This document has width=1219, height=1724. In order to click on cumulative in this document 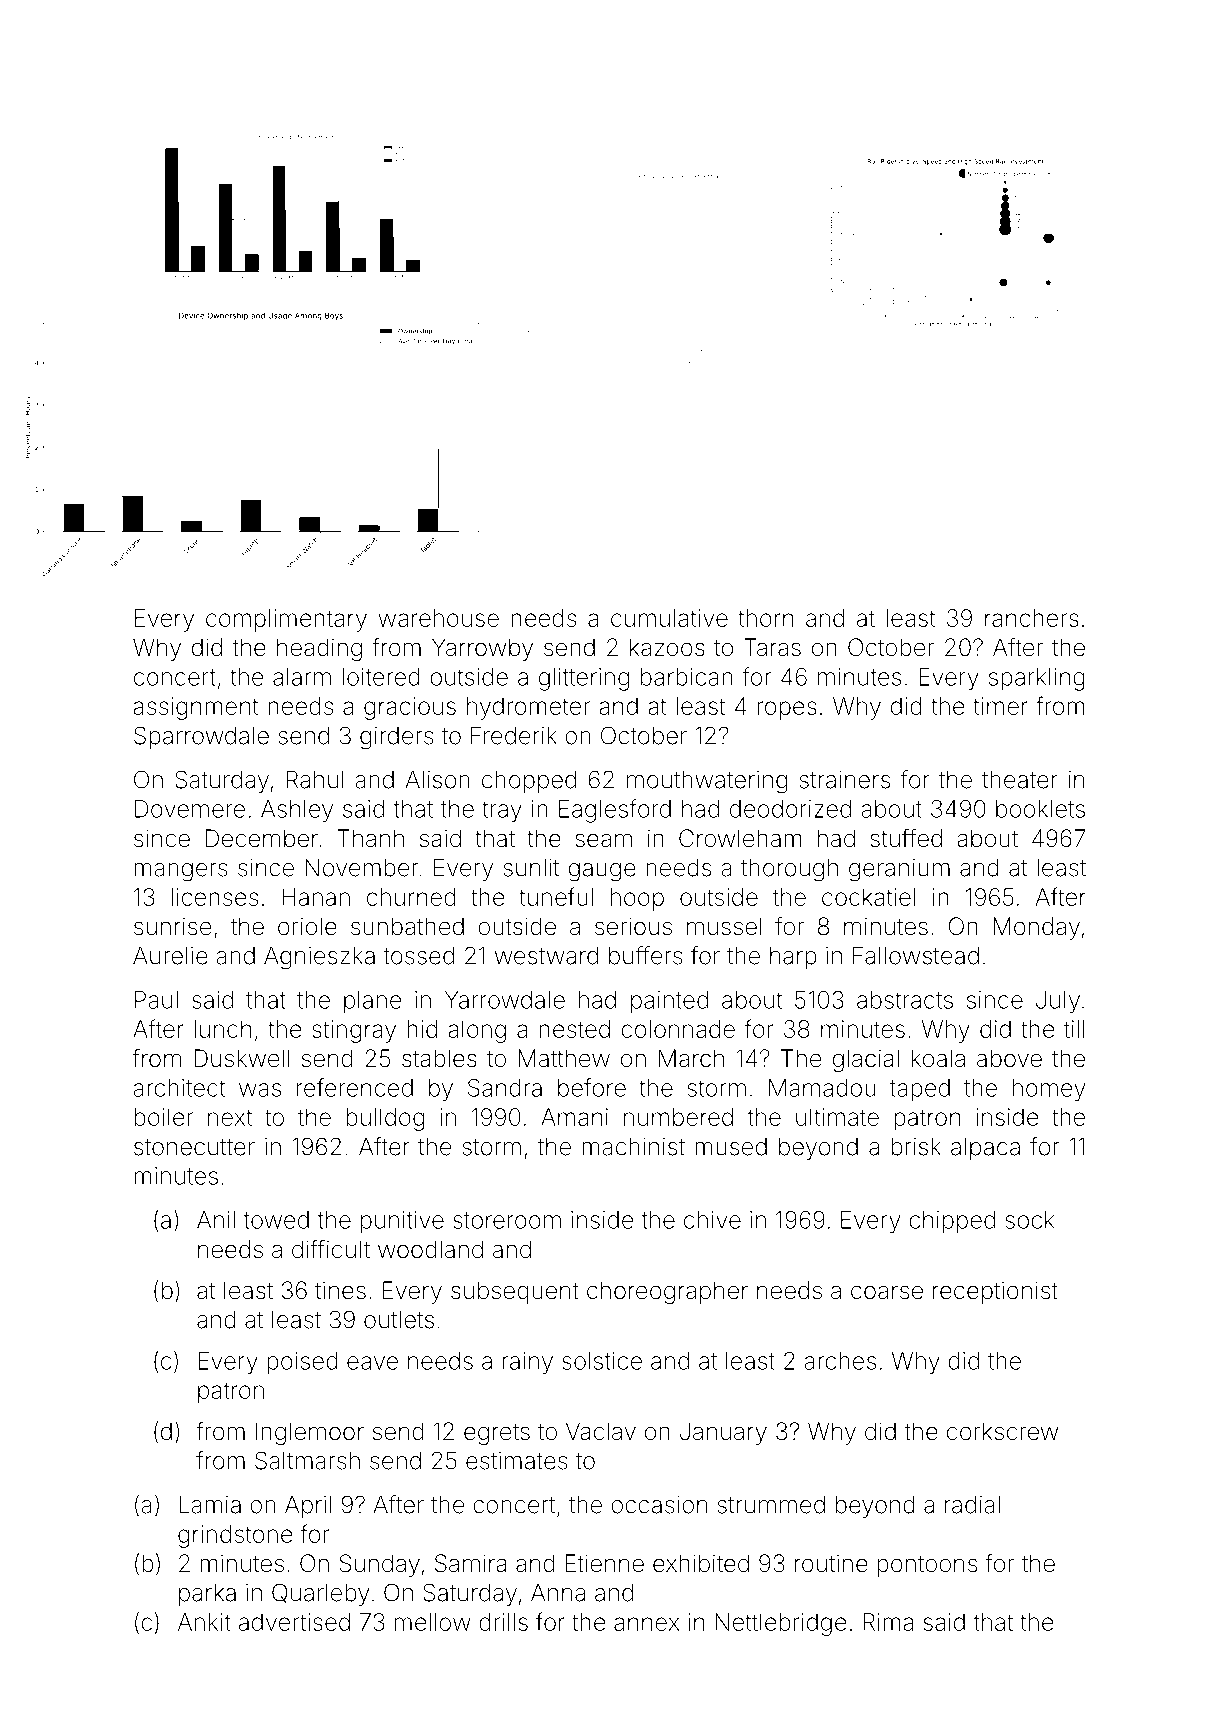, I will do `click(669, 618)`.
